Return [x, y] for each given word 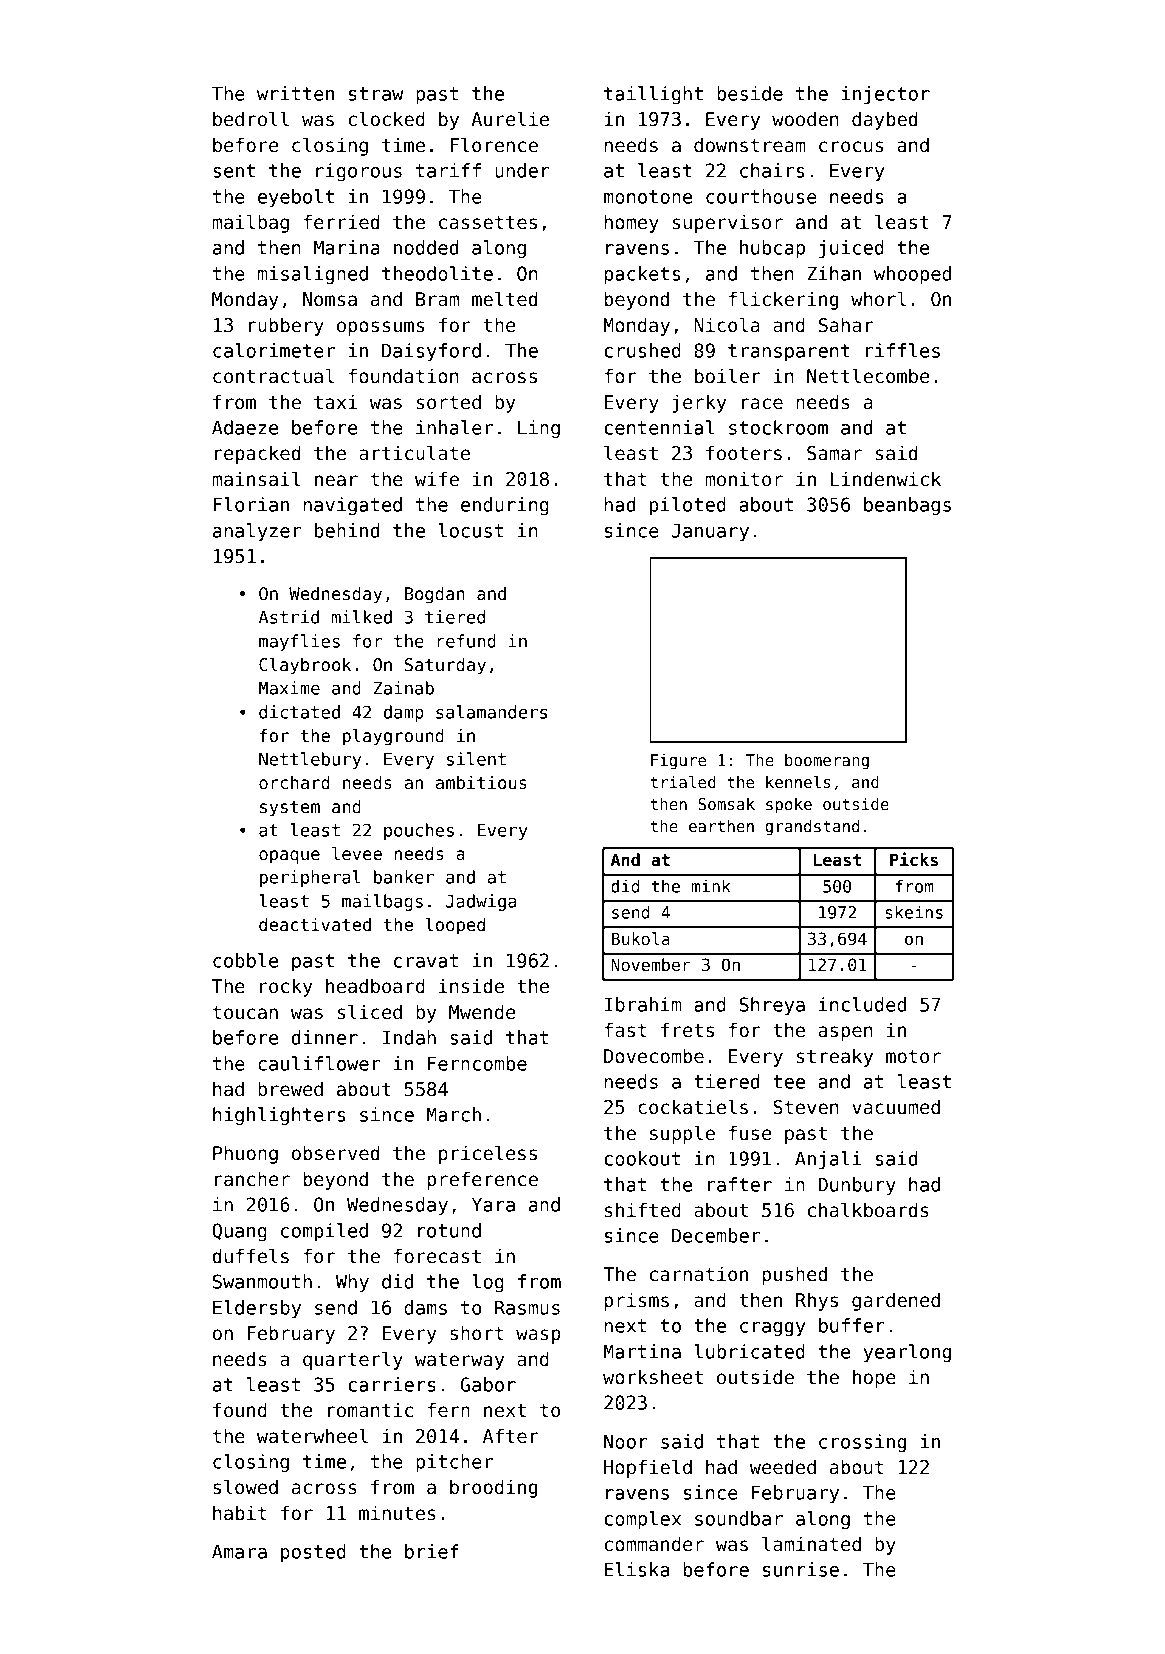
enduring [505, 506]
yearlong [907, 1353]
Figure [678, 761]
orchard [294, 783]
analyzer [257, 532]
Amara [239, 1551]
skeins [914, 912]
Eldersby [257, 1309]
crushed [643, 350]
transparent [789, 353]
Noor [626, 1441]
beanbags [907, 506]
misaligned [313, 275]
